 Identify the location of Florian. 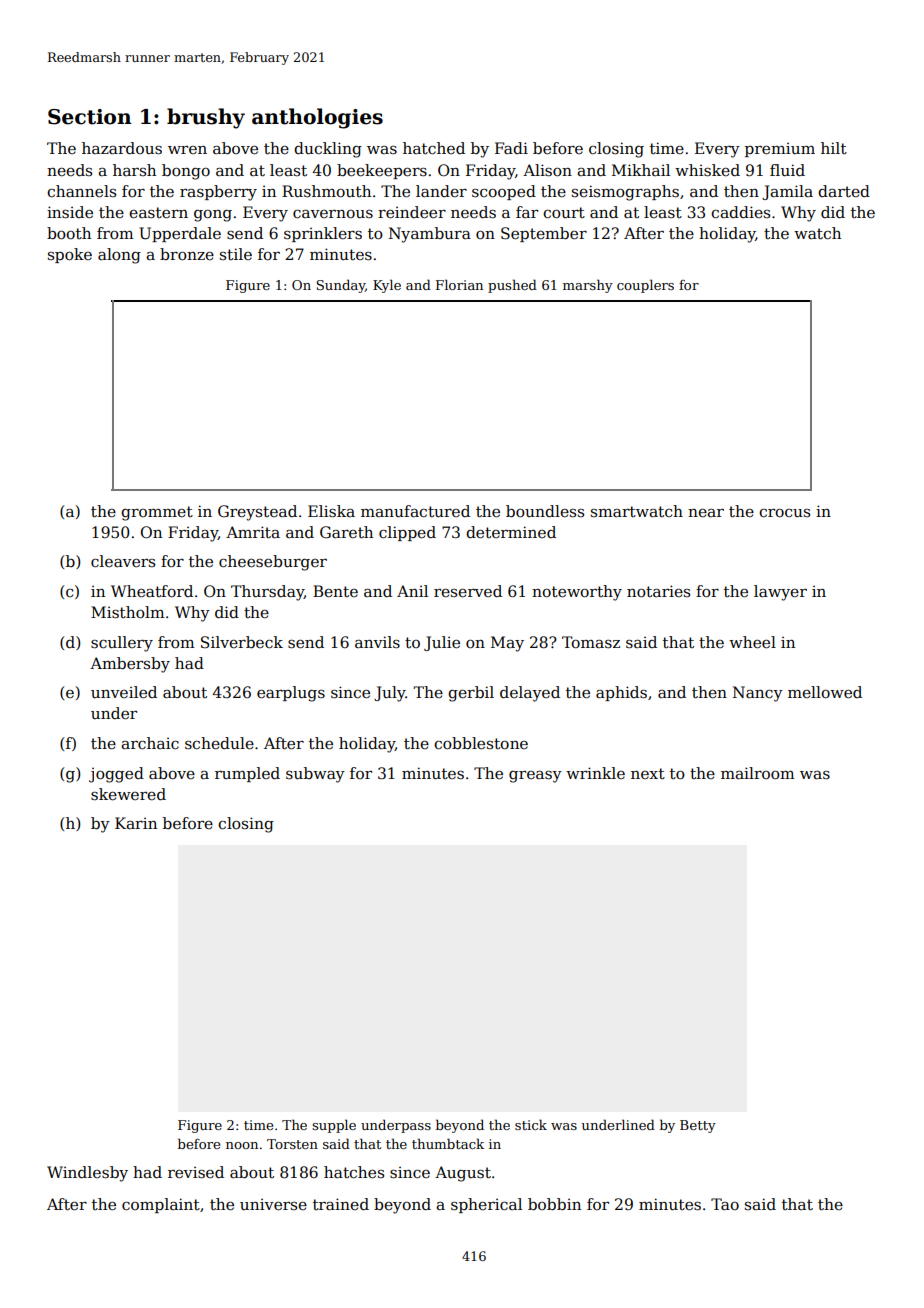
(459, 284).
